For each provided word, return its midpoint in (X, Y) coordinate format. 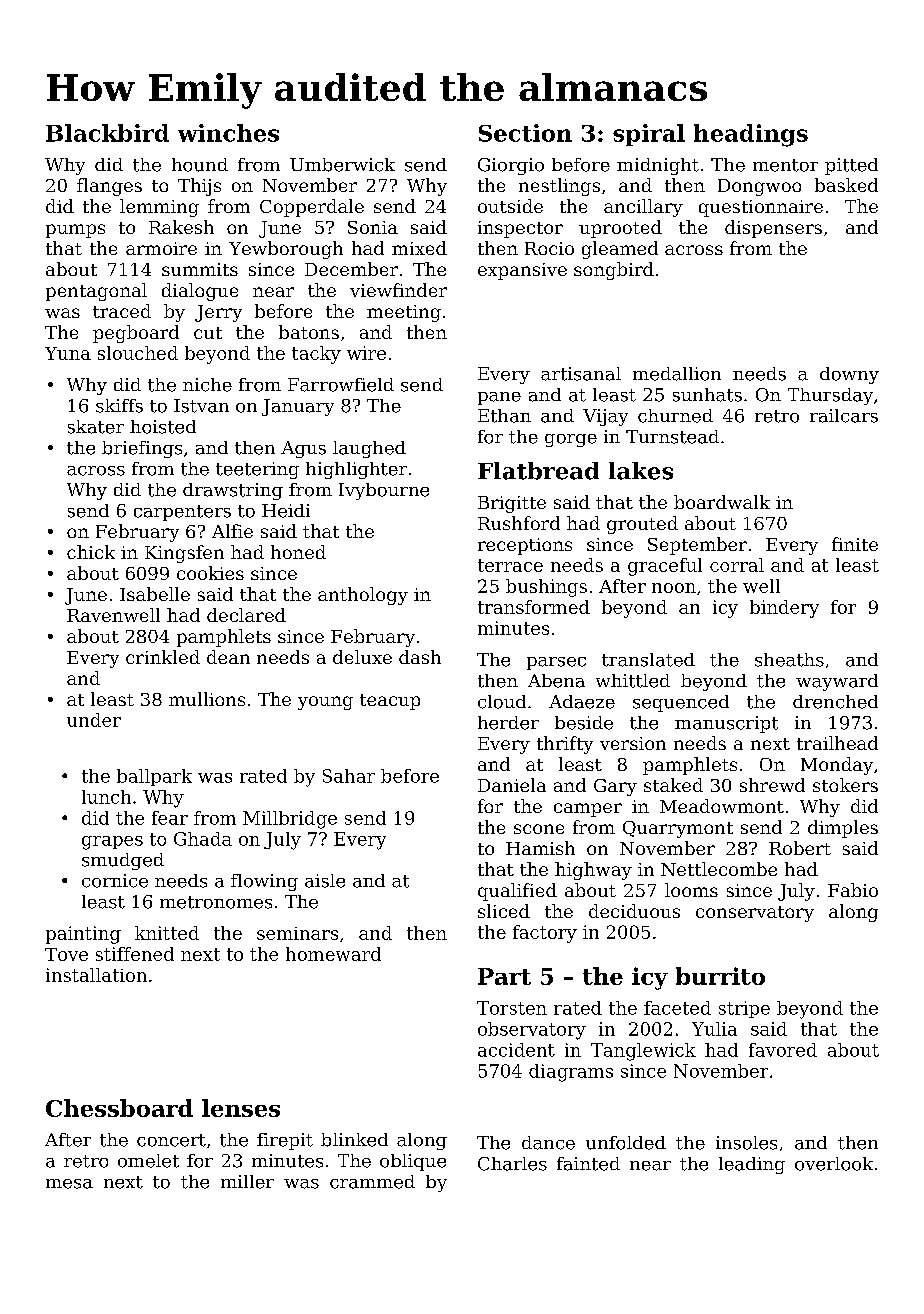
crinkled (163, 657)
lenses (241, 1108)
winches (228, 133)
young (325, 703)
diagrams (571, 1073)
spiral (649, 135)
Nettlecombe (719, 869)
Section (525, 133)
